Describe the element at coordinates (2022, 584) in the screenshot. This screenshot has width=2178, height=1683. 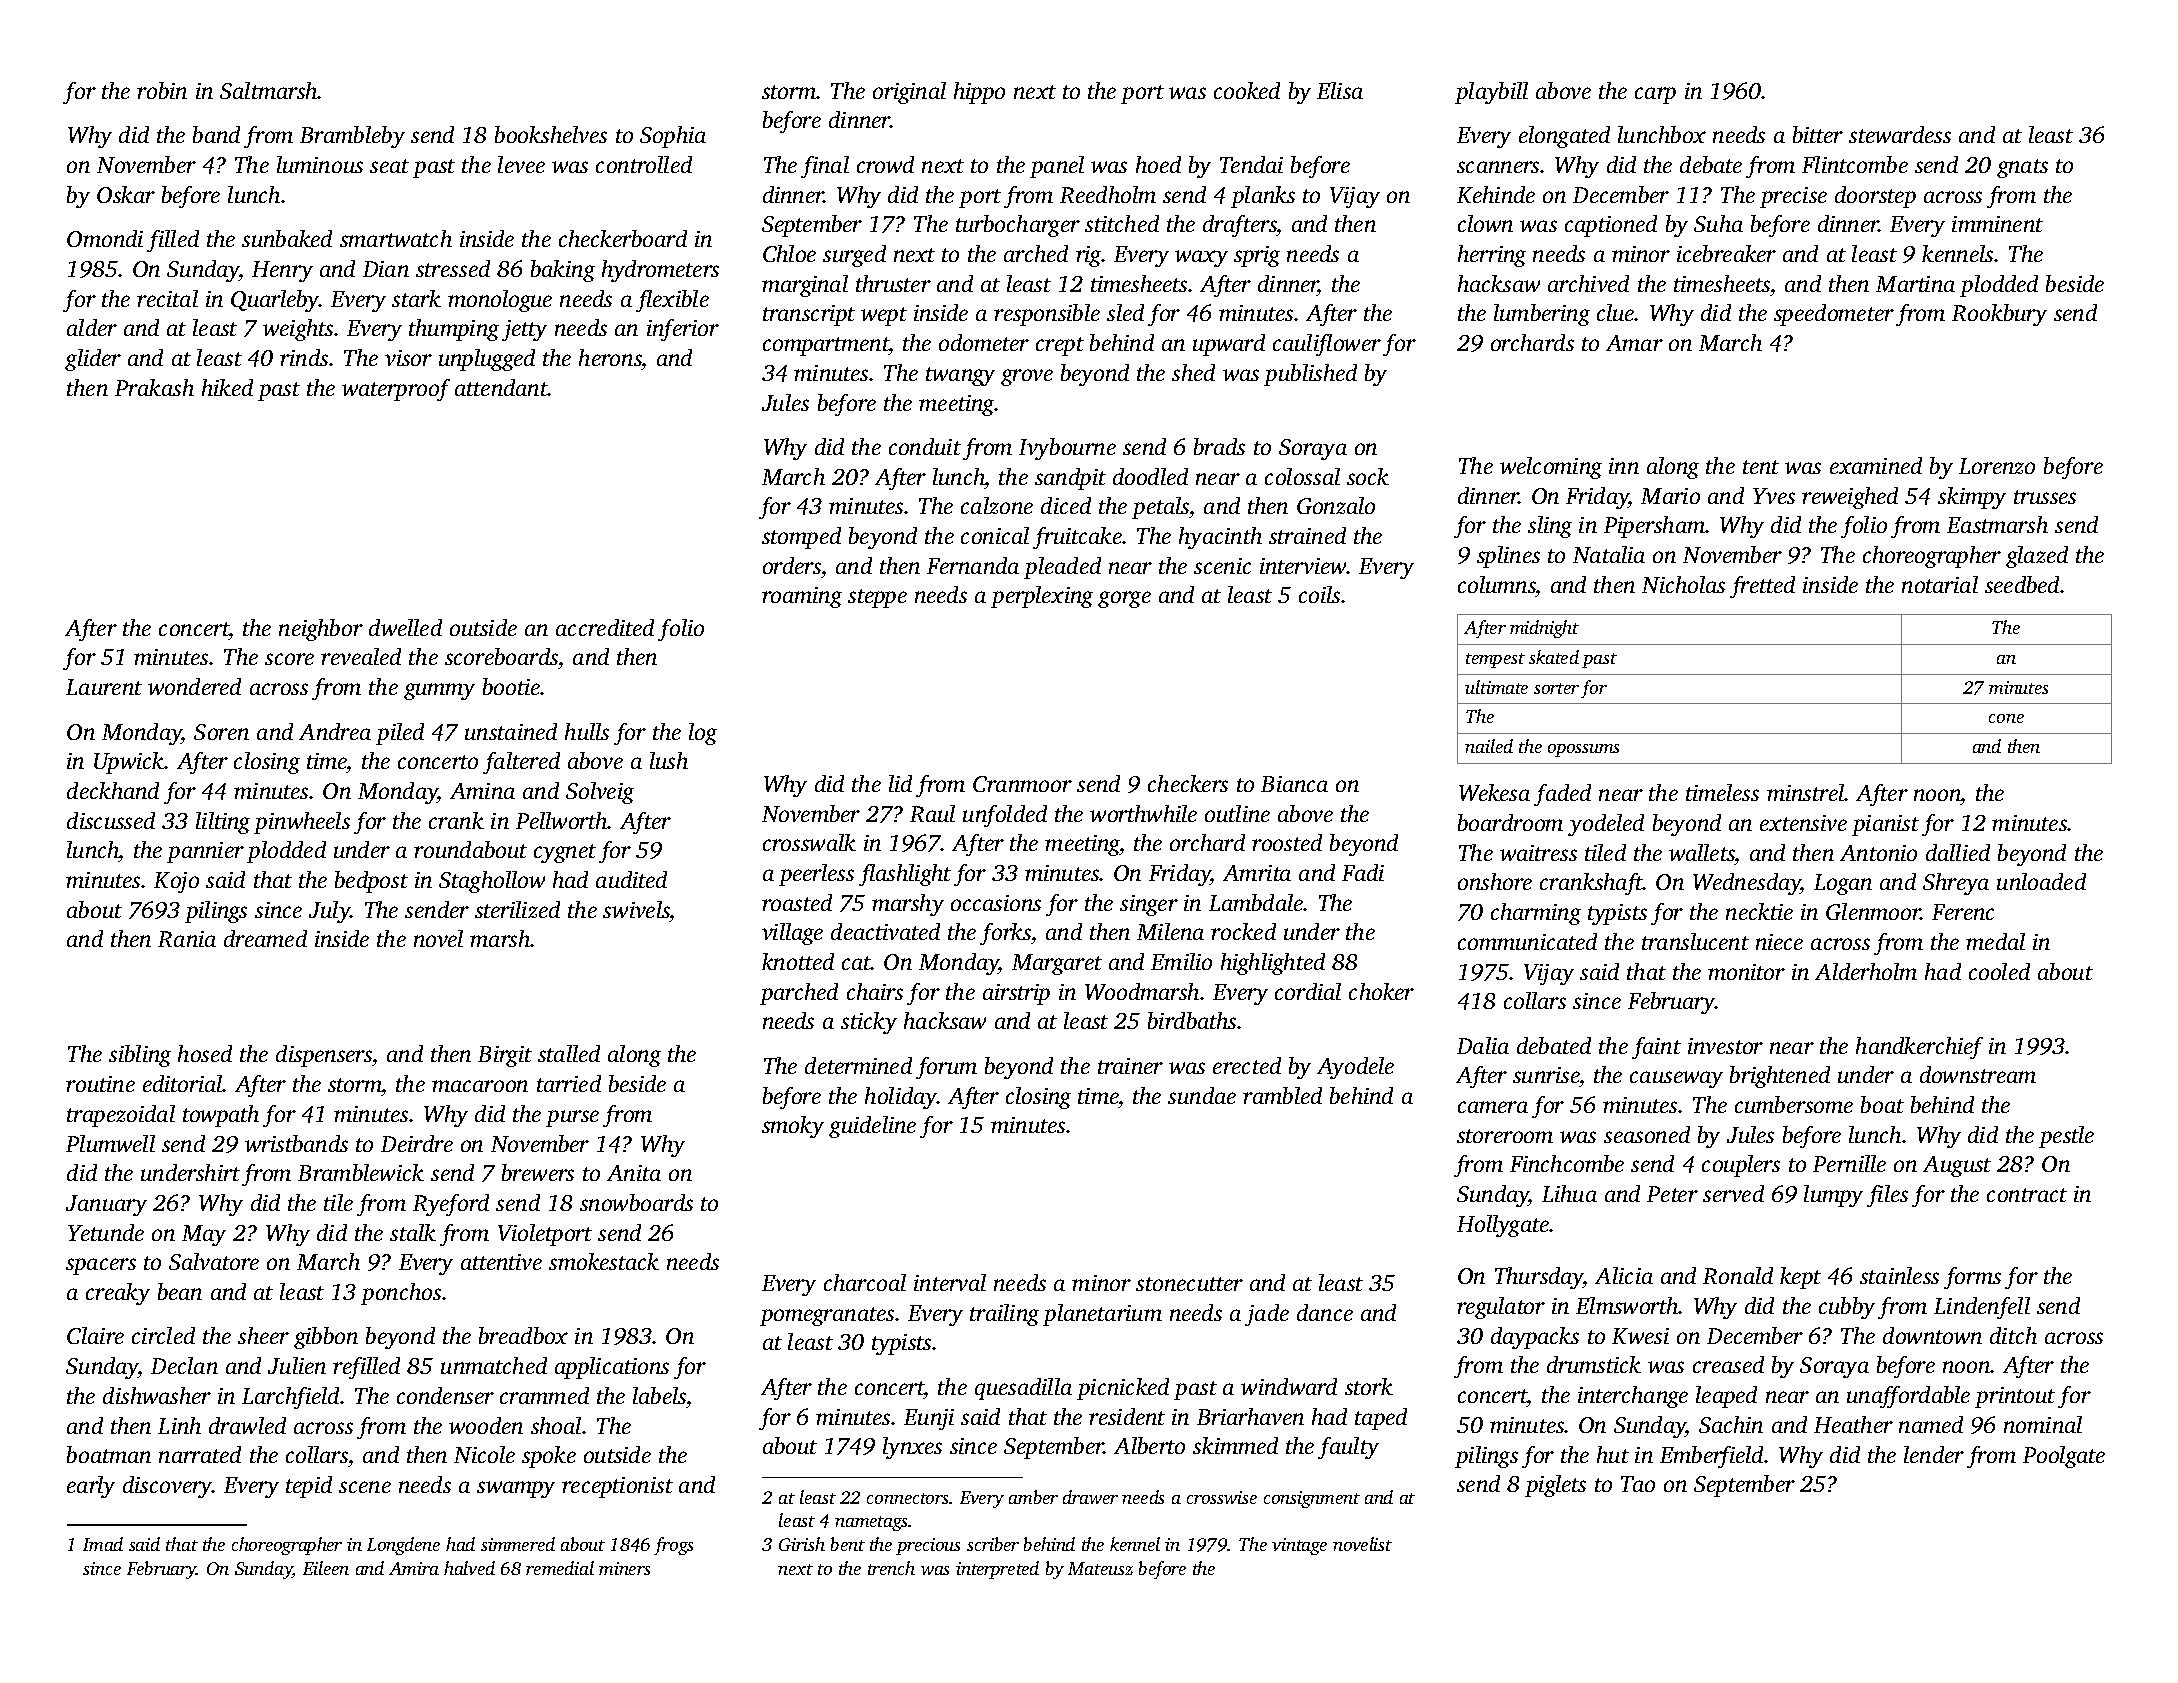
I see `seedbed` at that location.
